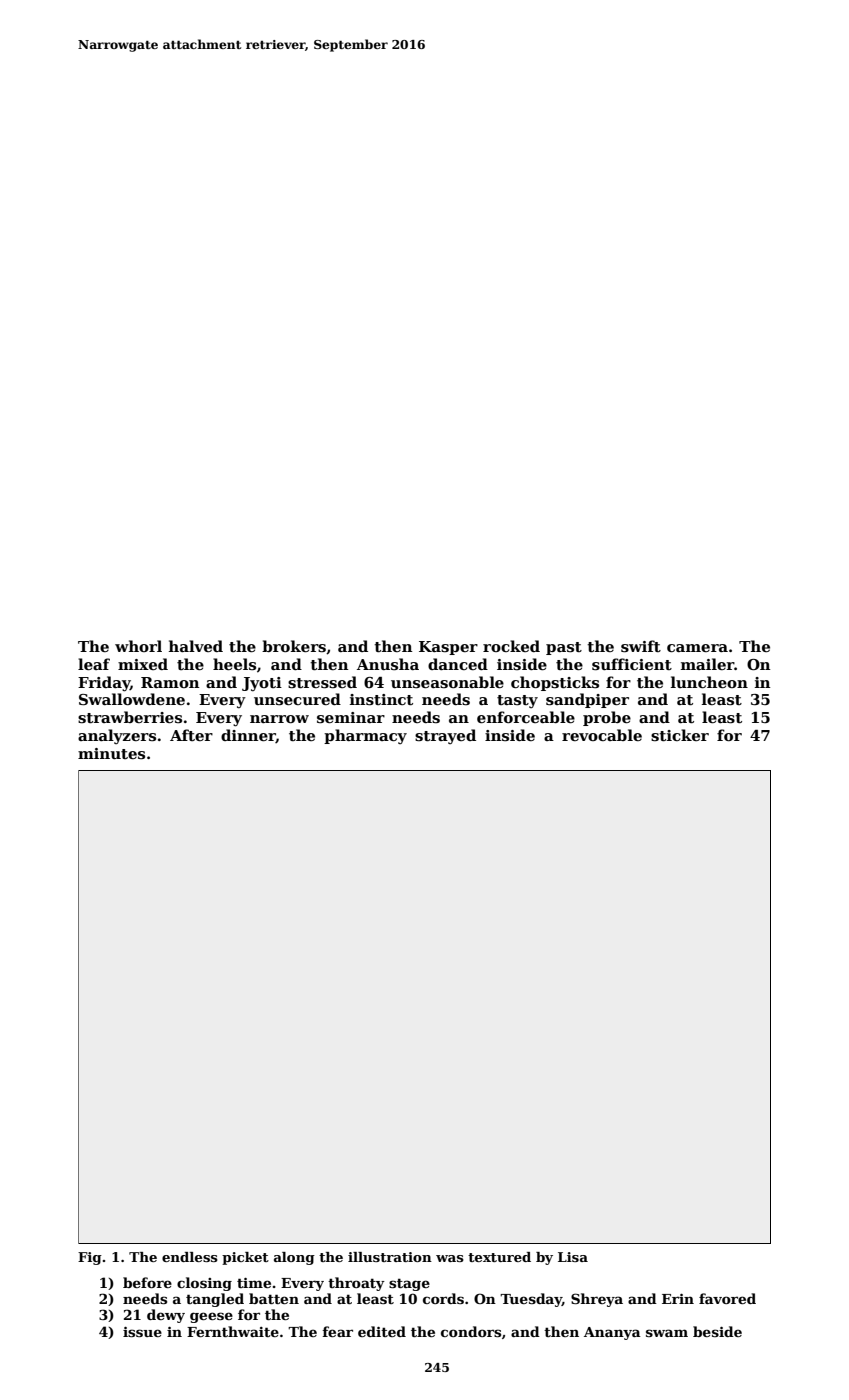  I want to click on instinct, so click(381, 700).
